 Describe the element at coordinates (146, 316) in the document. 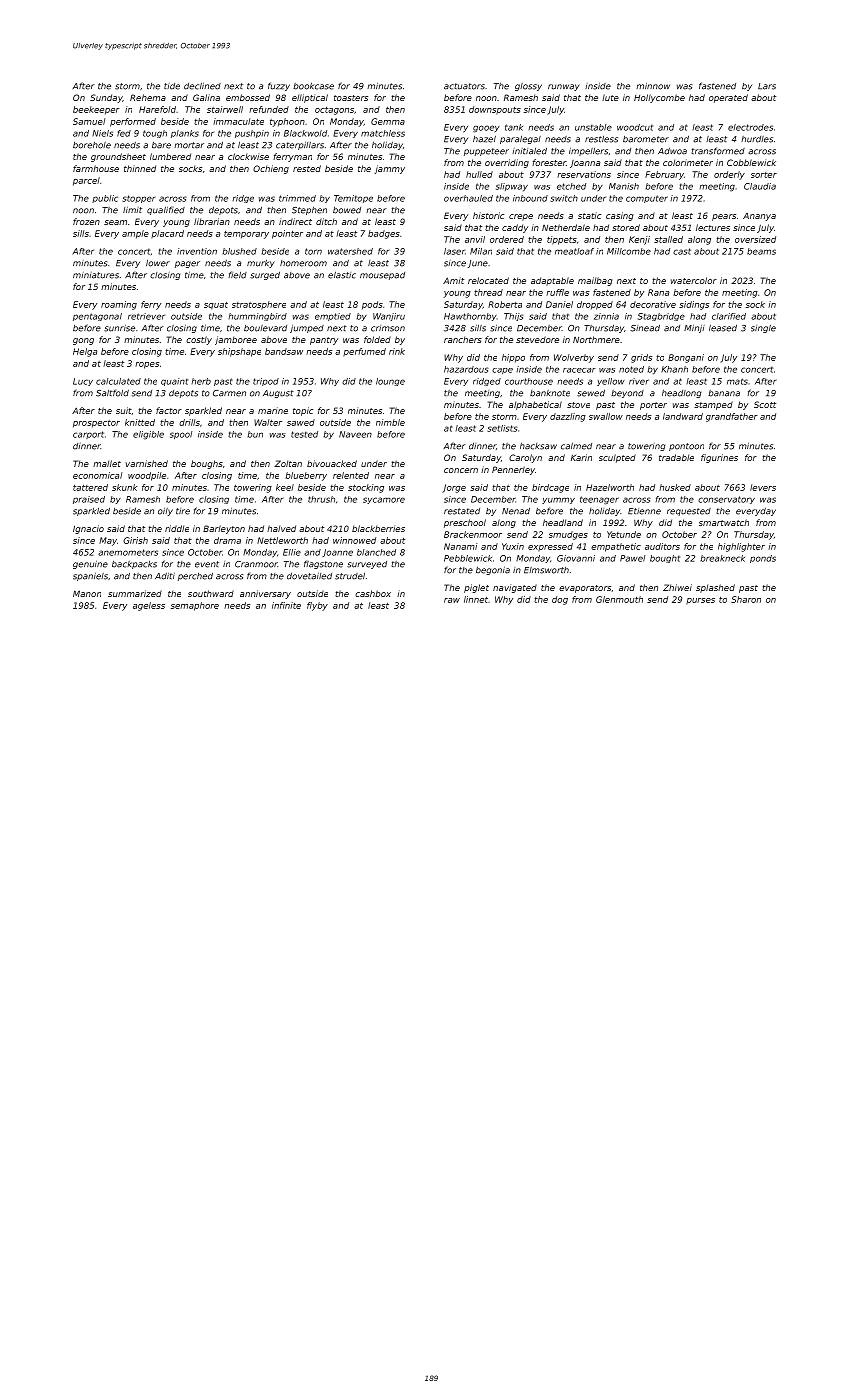

I see `retriever` at that location.
